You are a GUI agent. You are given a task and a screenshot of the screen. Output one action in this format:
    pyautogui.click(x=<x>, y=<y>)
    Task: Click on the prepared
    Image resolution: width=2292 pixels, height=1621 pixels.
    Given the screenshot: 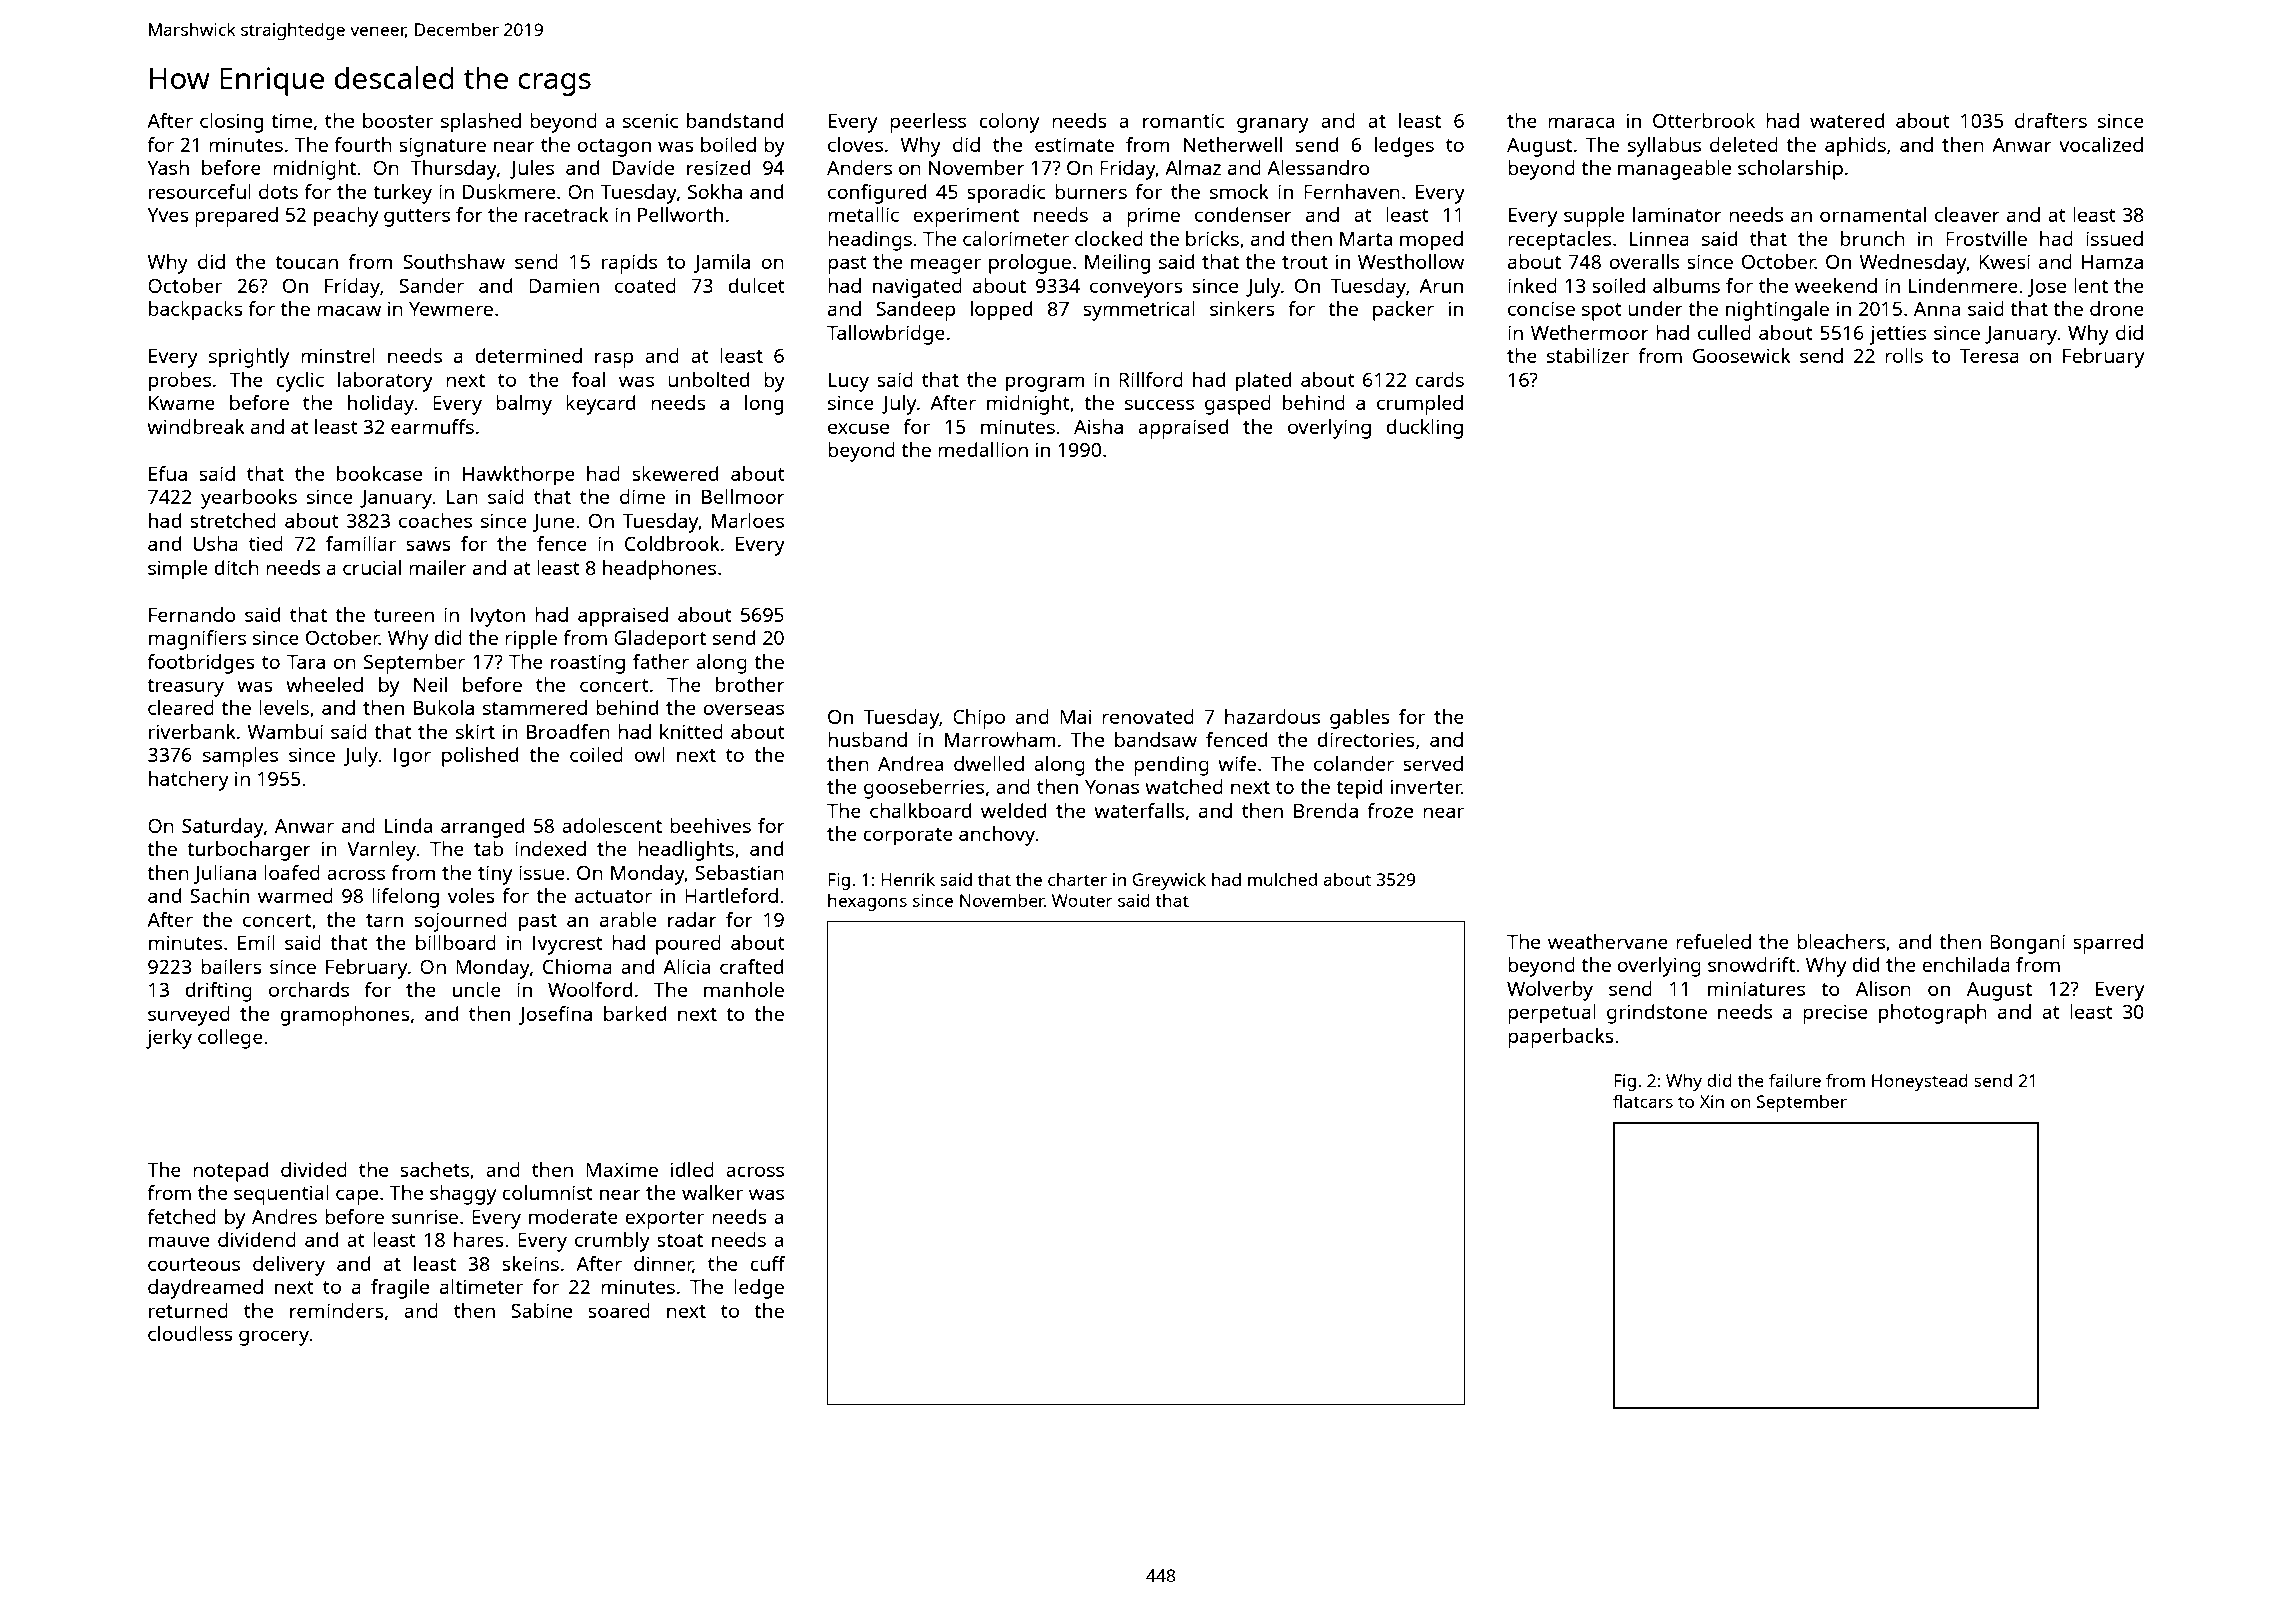 What is the action you would take?
    pyautogui.click(x=236, y=217)
